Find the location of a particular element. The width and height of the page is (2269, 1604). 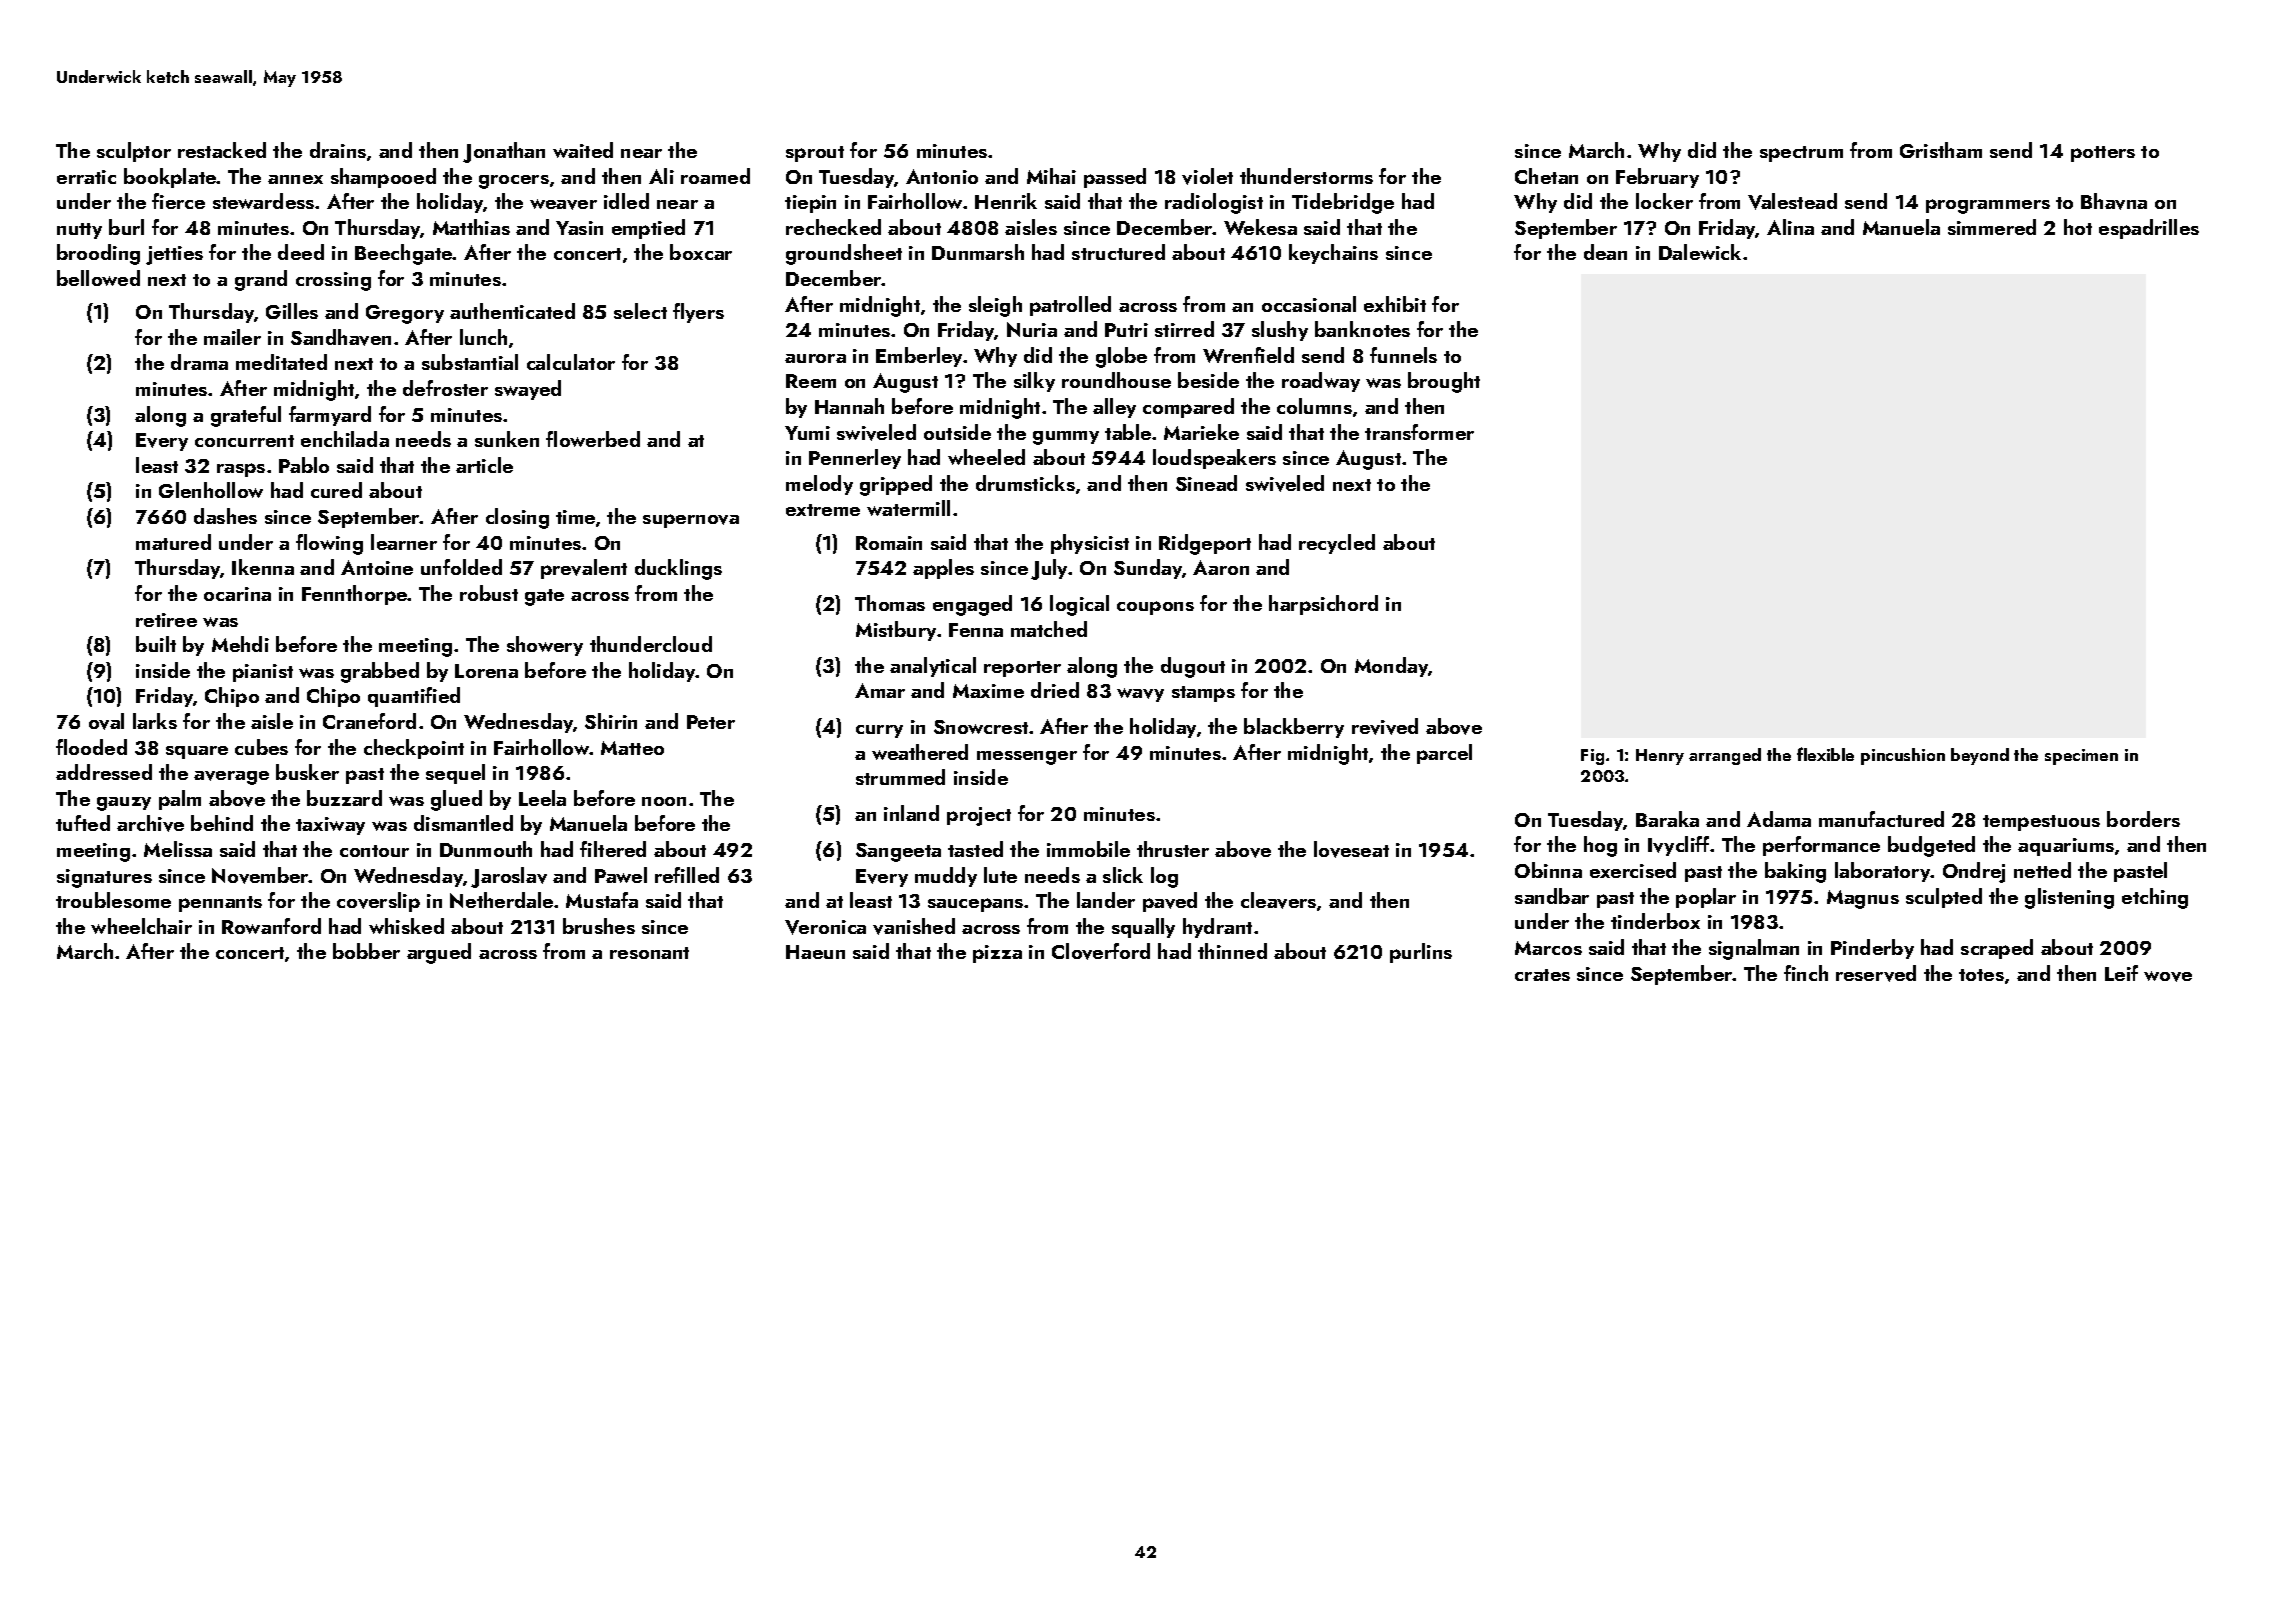

Netherdale is located at coordinates (501, 900).
